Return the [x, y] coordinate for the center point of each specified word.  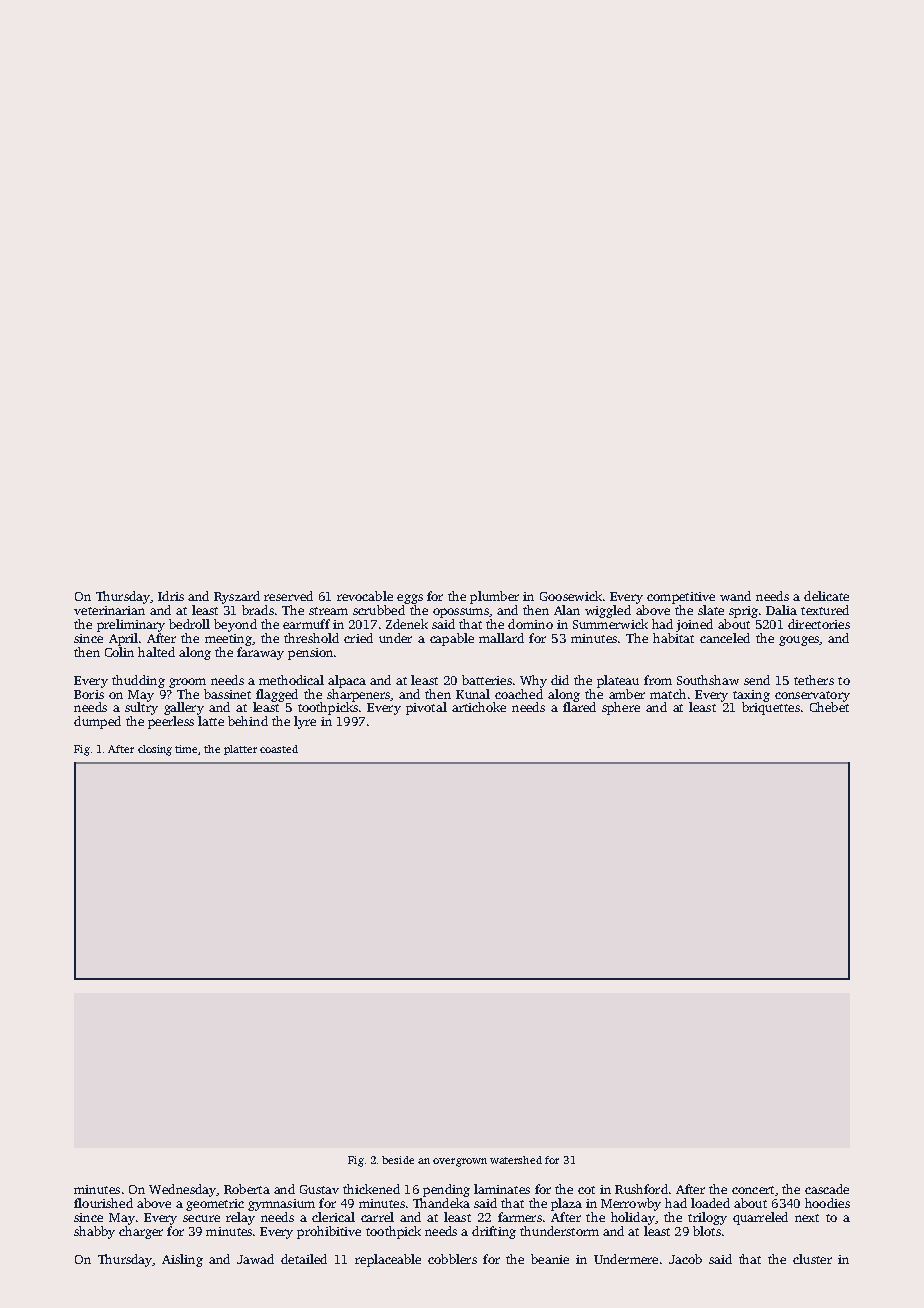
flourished [103, 1203]
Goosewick [571, 596]
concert [753, 1190]
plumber [494, 597]
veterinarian [109, 610]
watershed [516, 1160]
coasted [279, 749]
